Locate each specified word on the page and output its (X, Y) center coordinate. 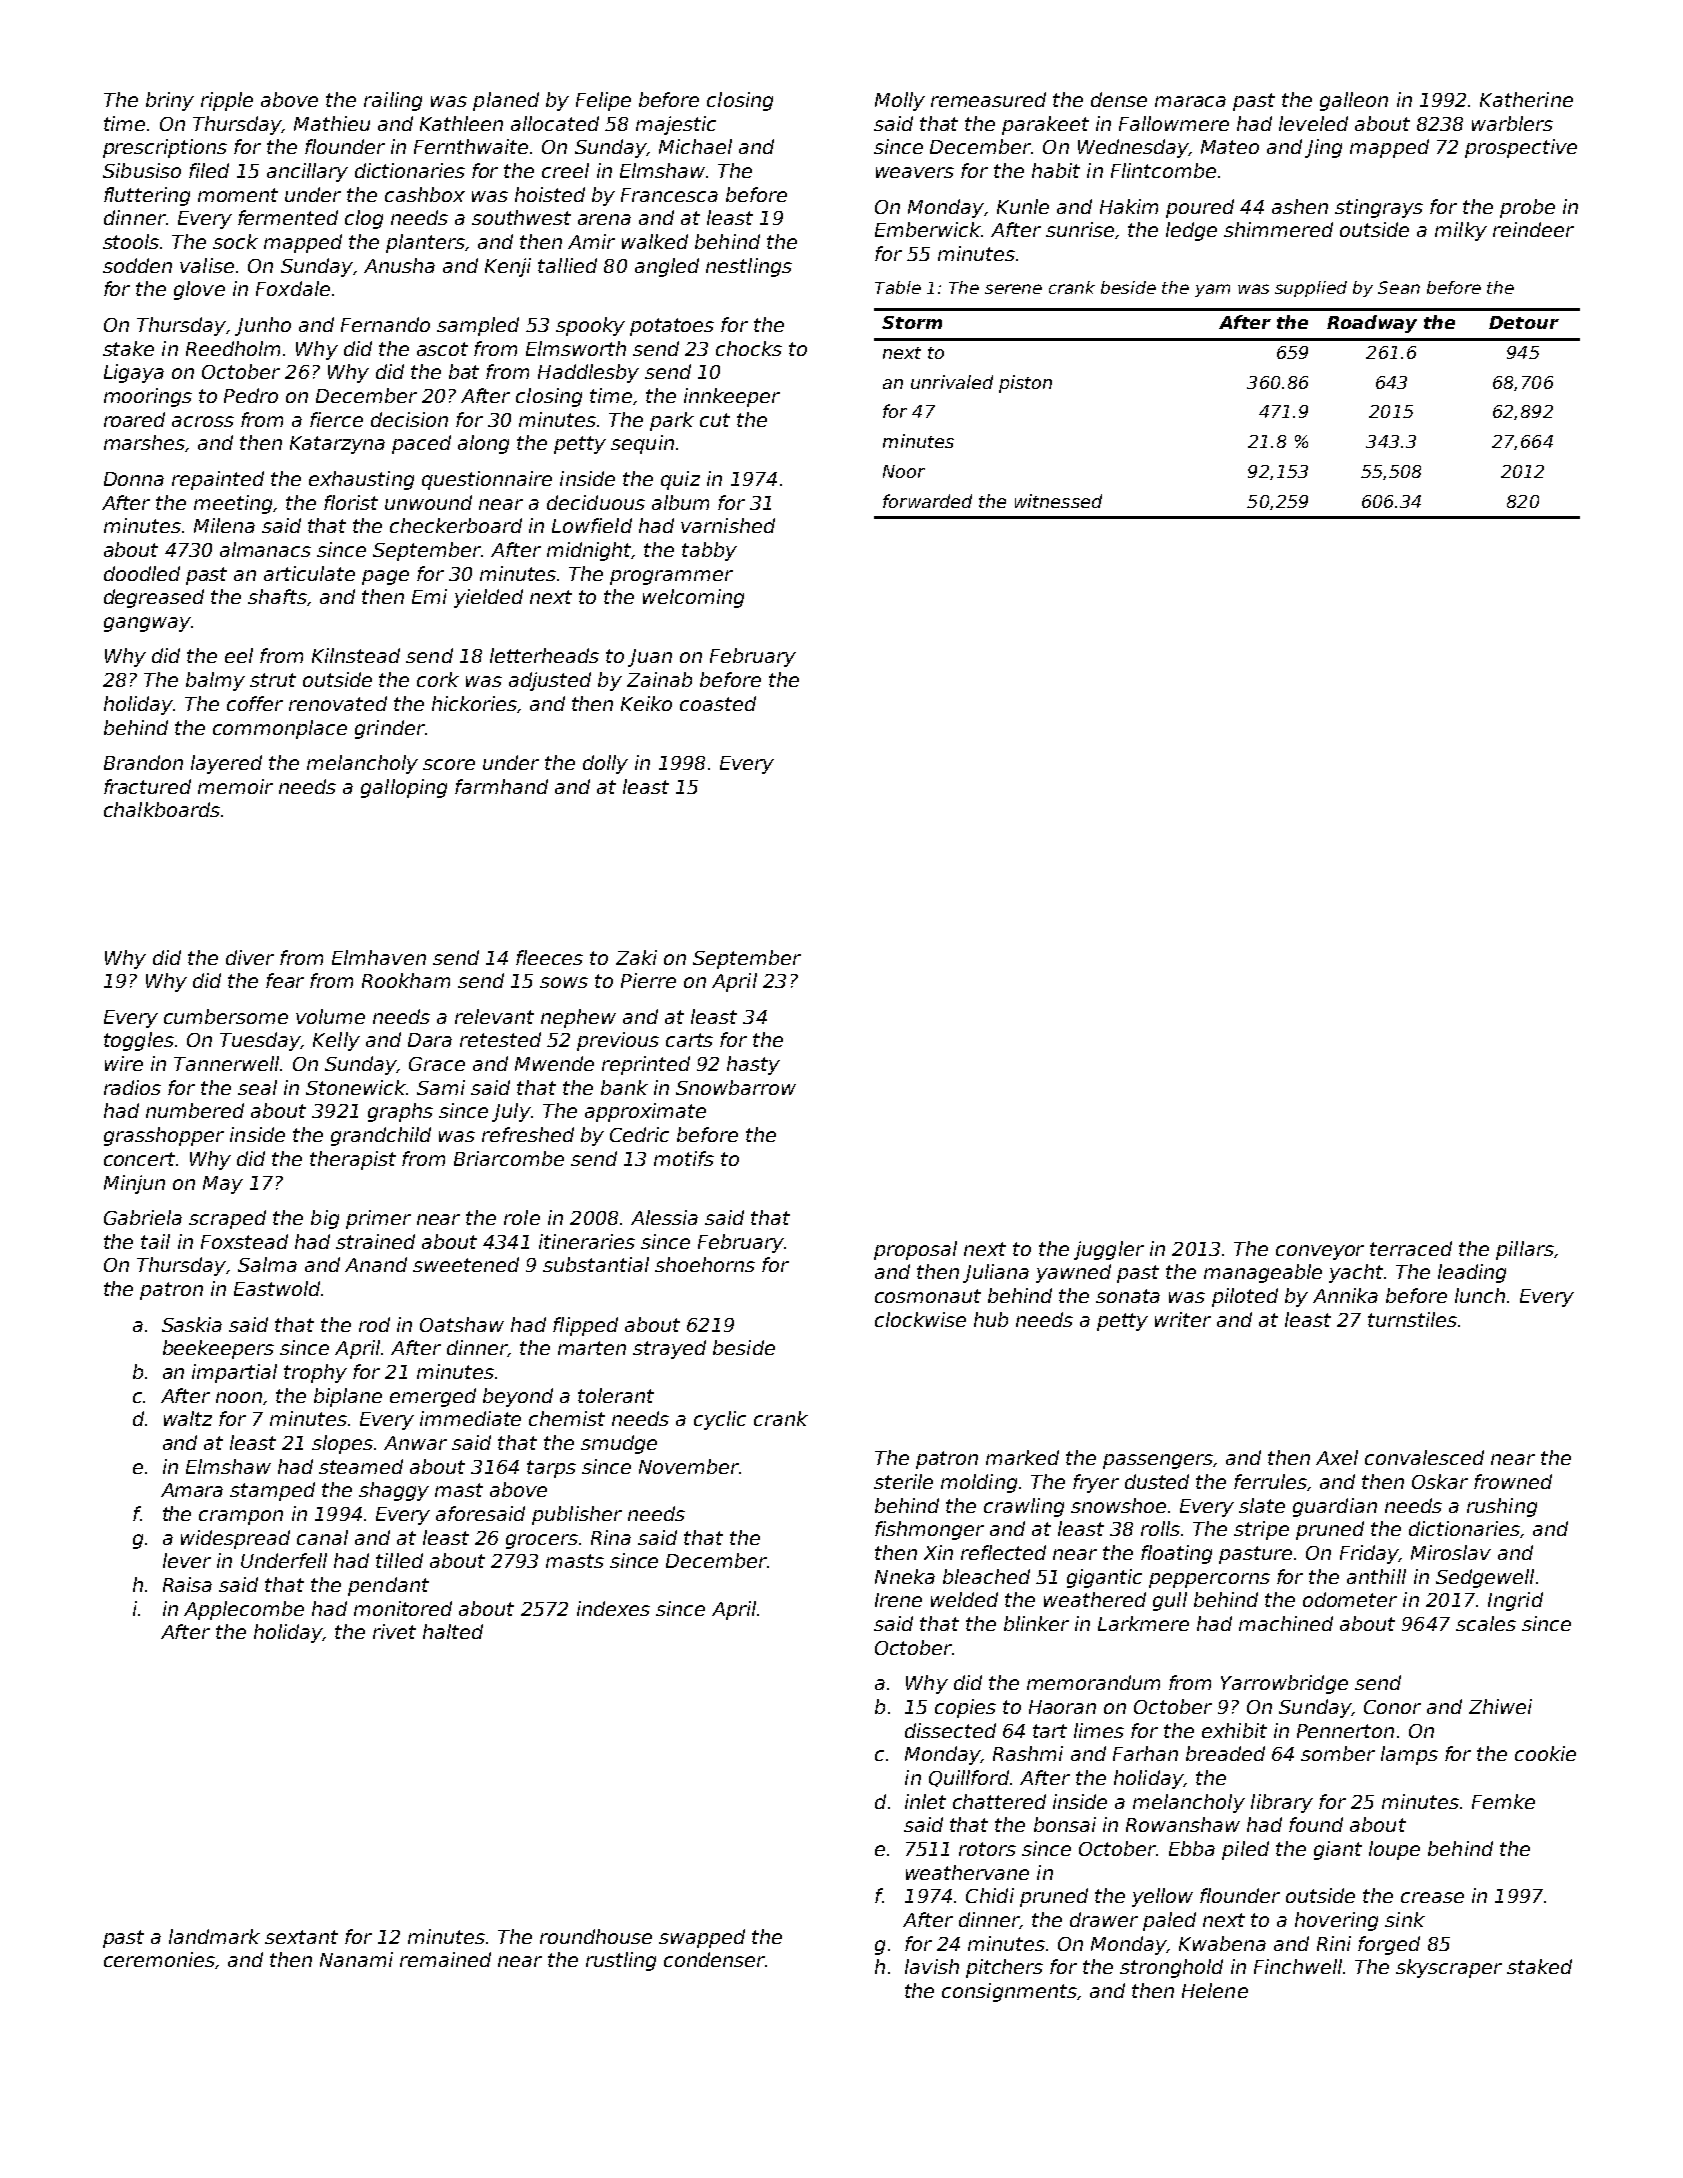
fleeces (549, 957)
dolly (605, 764)
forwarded (927, 501)
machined (1286, 1623)
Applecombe (244, 1610)
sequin (642, 444)
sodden (137, 265)
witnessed (1058, 501)
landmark (214, 1936)
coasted (718, 703)
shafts (277, 596)
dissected (950, 1730)
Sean (1399, 287)
